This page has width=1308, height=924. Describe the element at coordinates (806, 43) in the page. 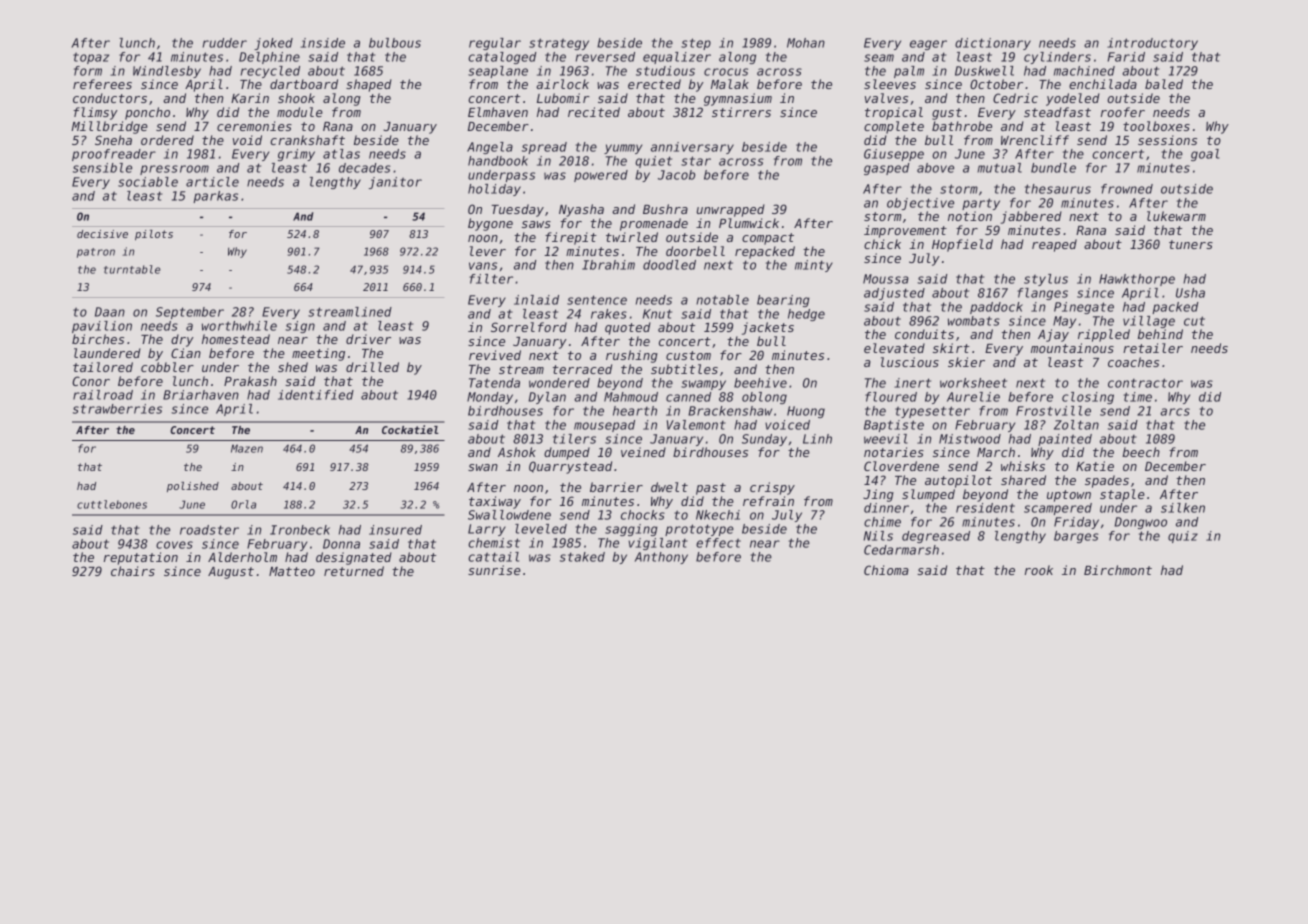

I see `Mohan` at that location.
